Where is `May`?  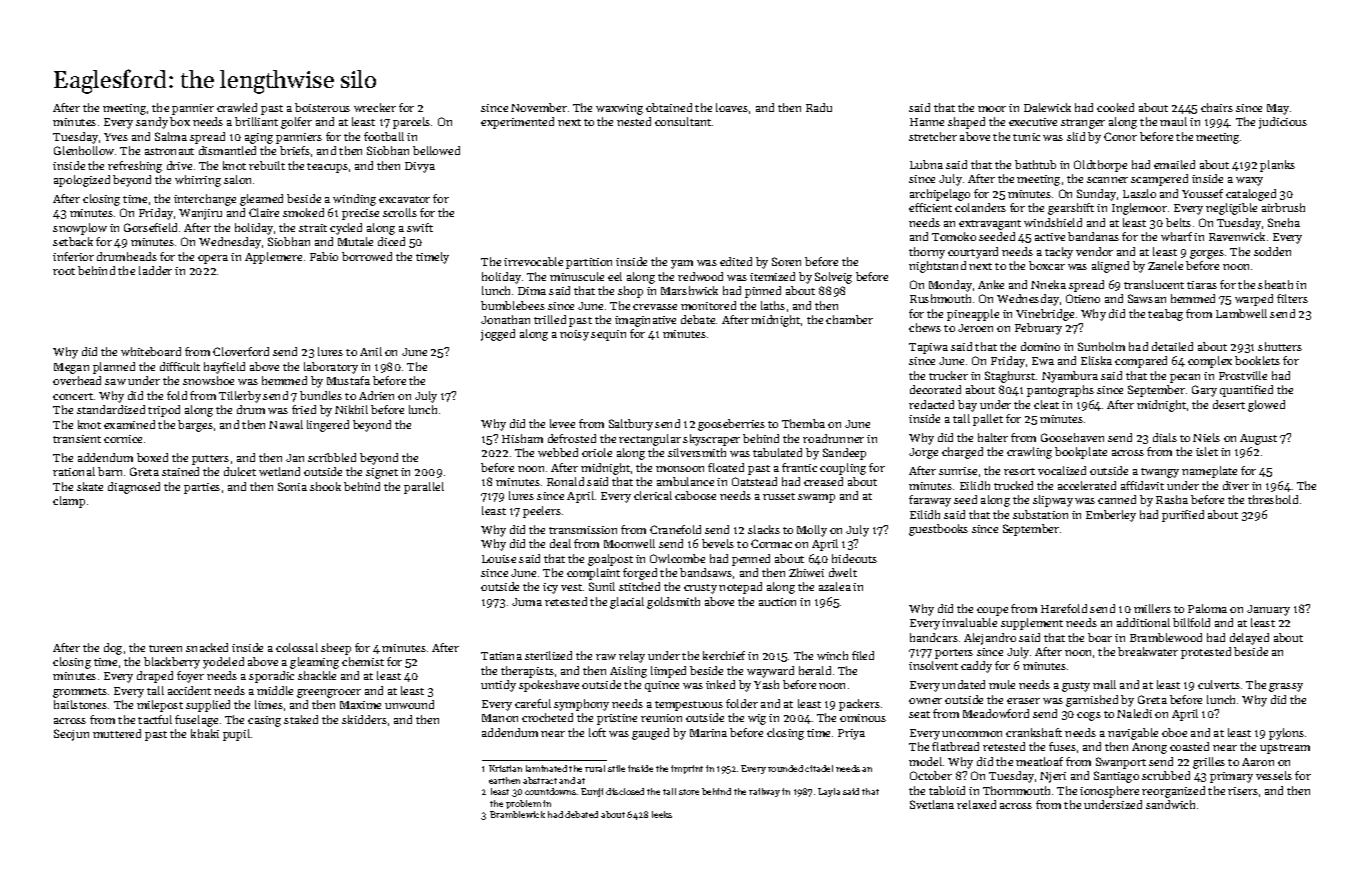
May is located at coordinates (1278, 109).
